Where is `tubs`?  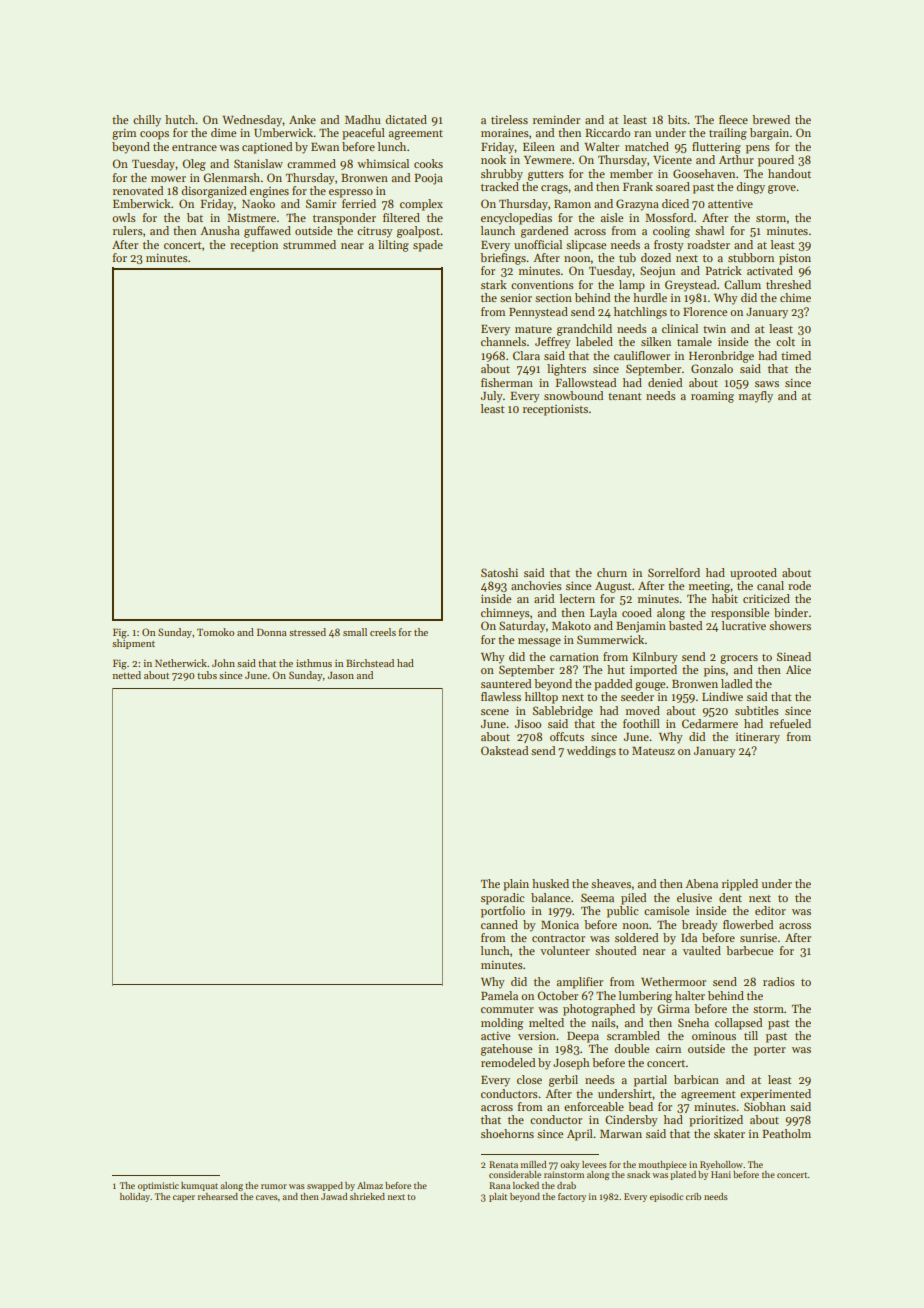 tubs is located at coordinates (207, 675).
